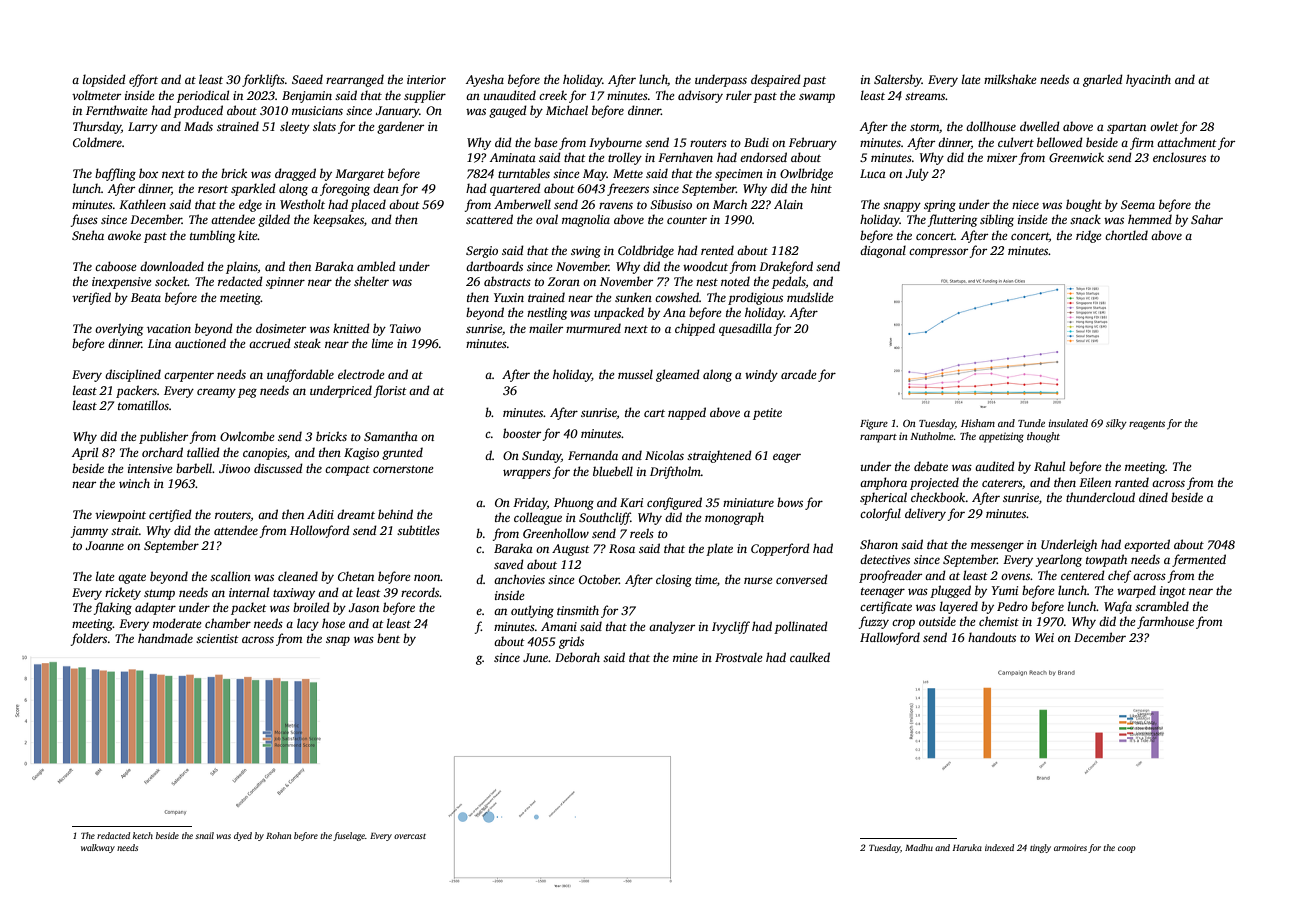 The image size is (1308, 924). I want to click on swamp, so click(817, 98).
